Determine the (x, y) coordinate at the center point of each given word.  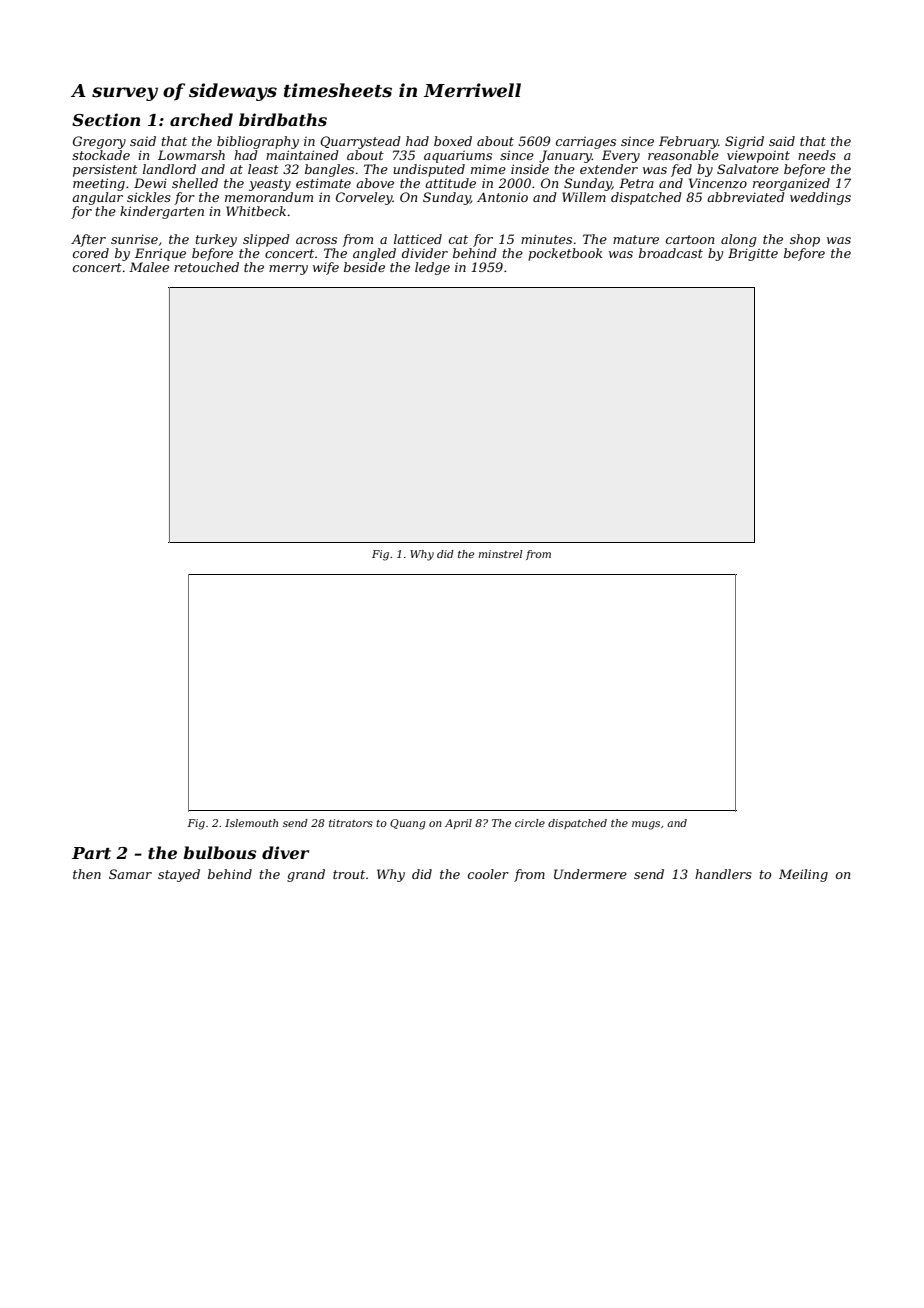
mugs (646, 825)
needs (817, 155)
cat (458, 239)
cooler (488, 874)
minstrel (500, 554)
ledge (432, 268)
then (87, 874)
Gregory (99, 142)
